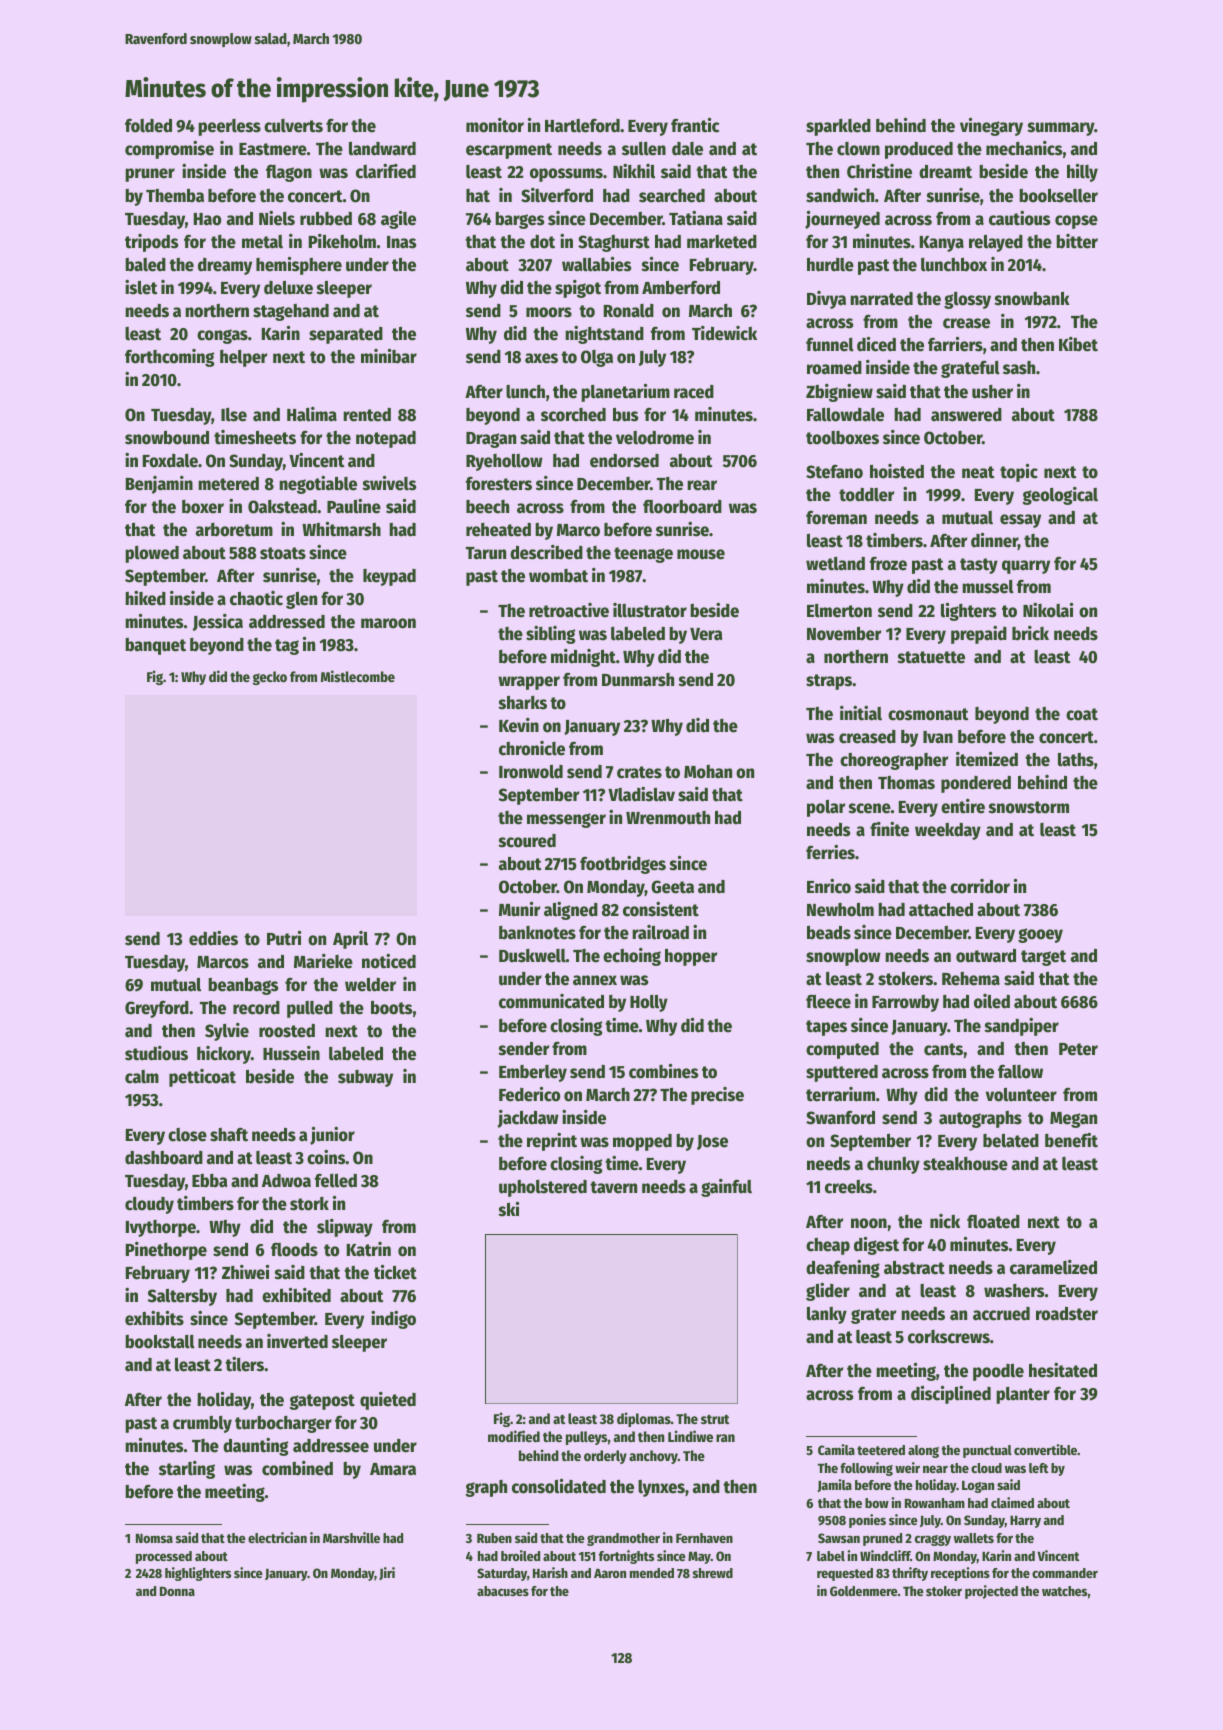 The height and width of the screenshot is (1730, 1223). I want to click on indigo, so click(393, 1320).
